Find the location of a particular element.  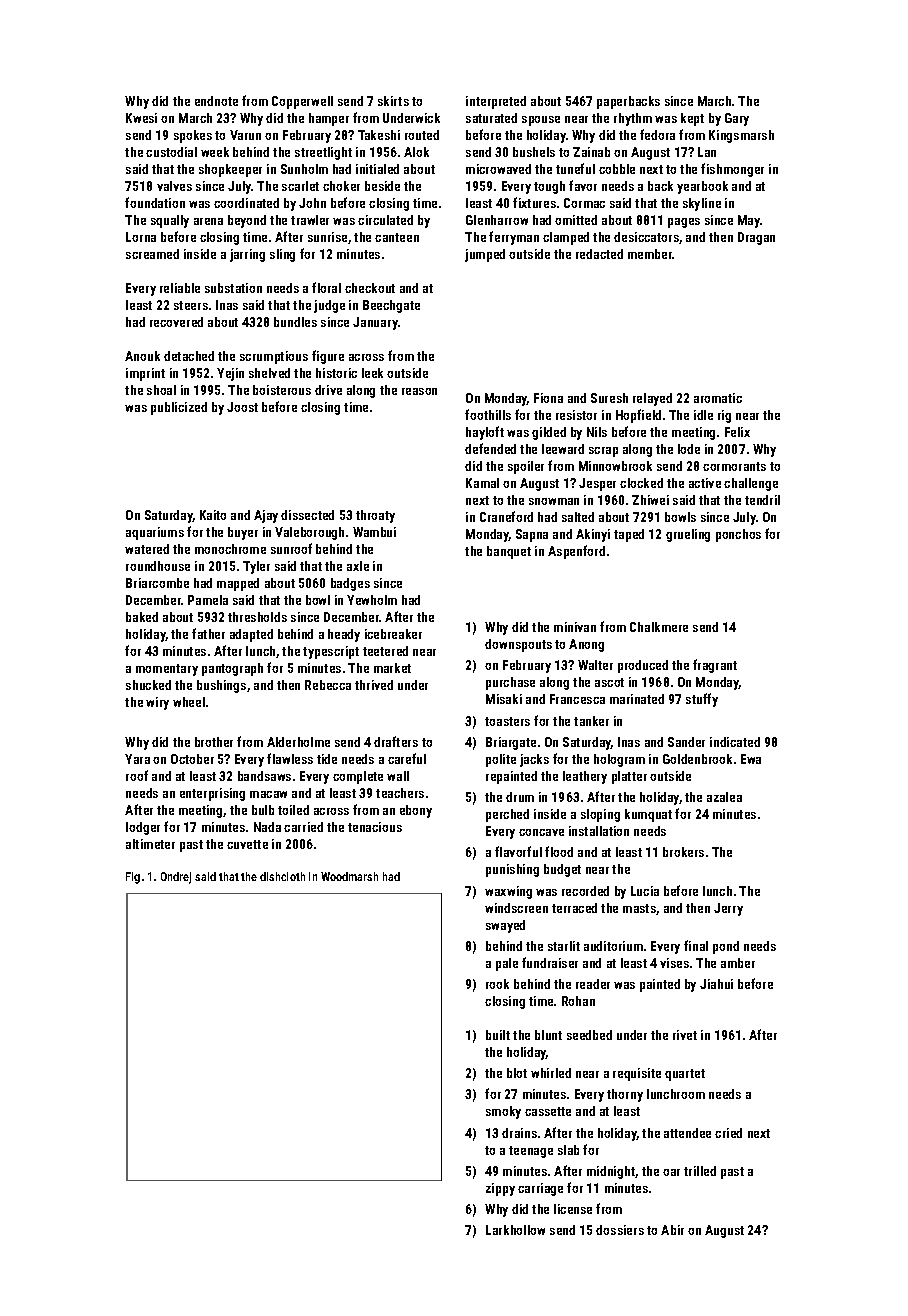

Kwesi is located at coordinates (141, 118).
